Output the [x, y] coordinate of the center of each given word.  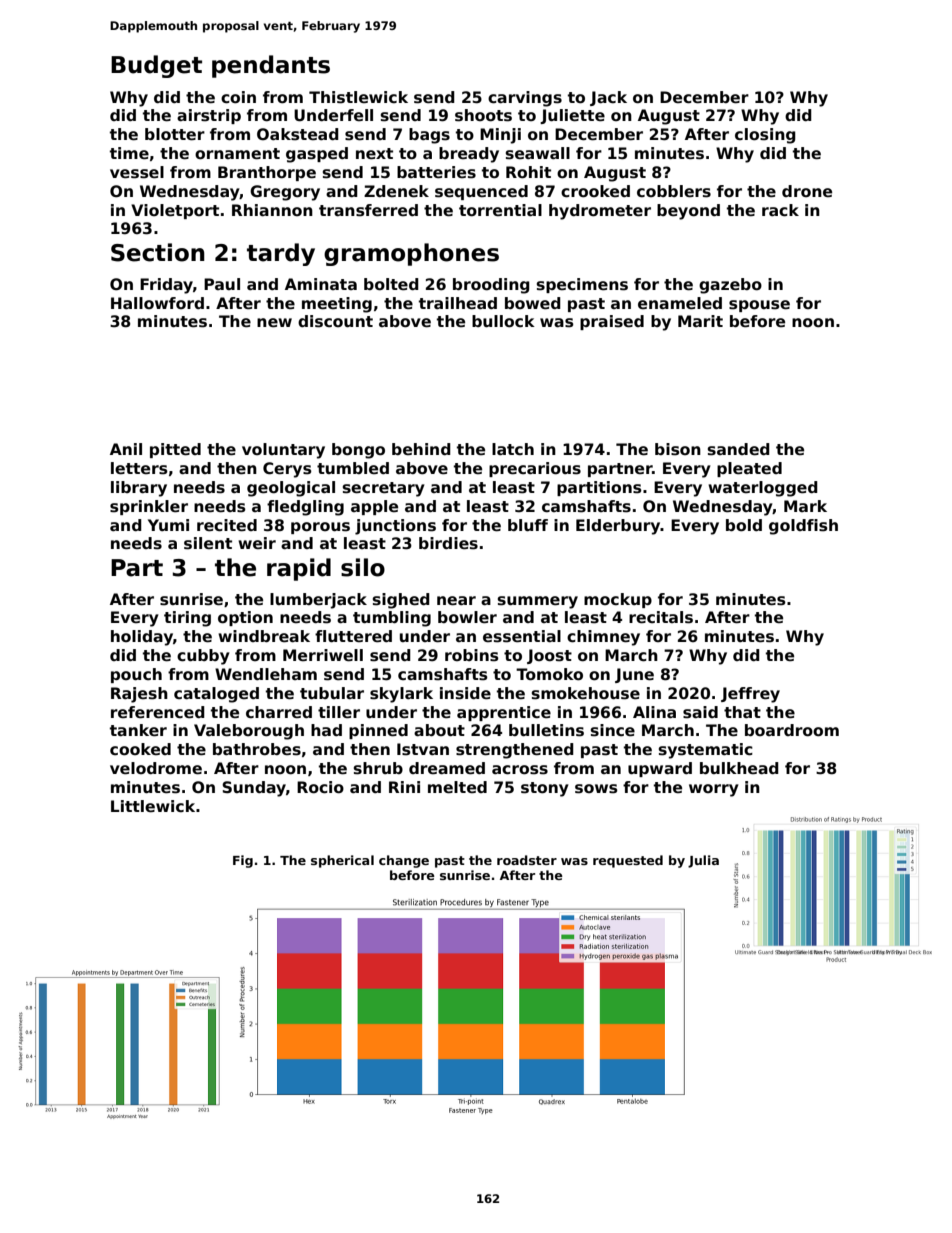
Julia [703, 861]
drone [807, 191]
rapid [299, 569]
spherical [342, 861]
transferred [368, 210]
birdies [448, 543]
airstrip [209, 116]
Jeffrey [750, 695]
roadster [527, 860]
